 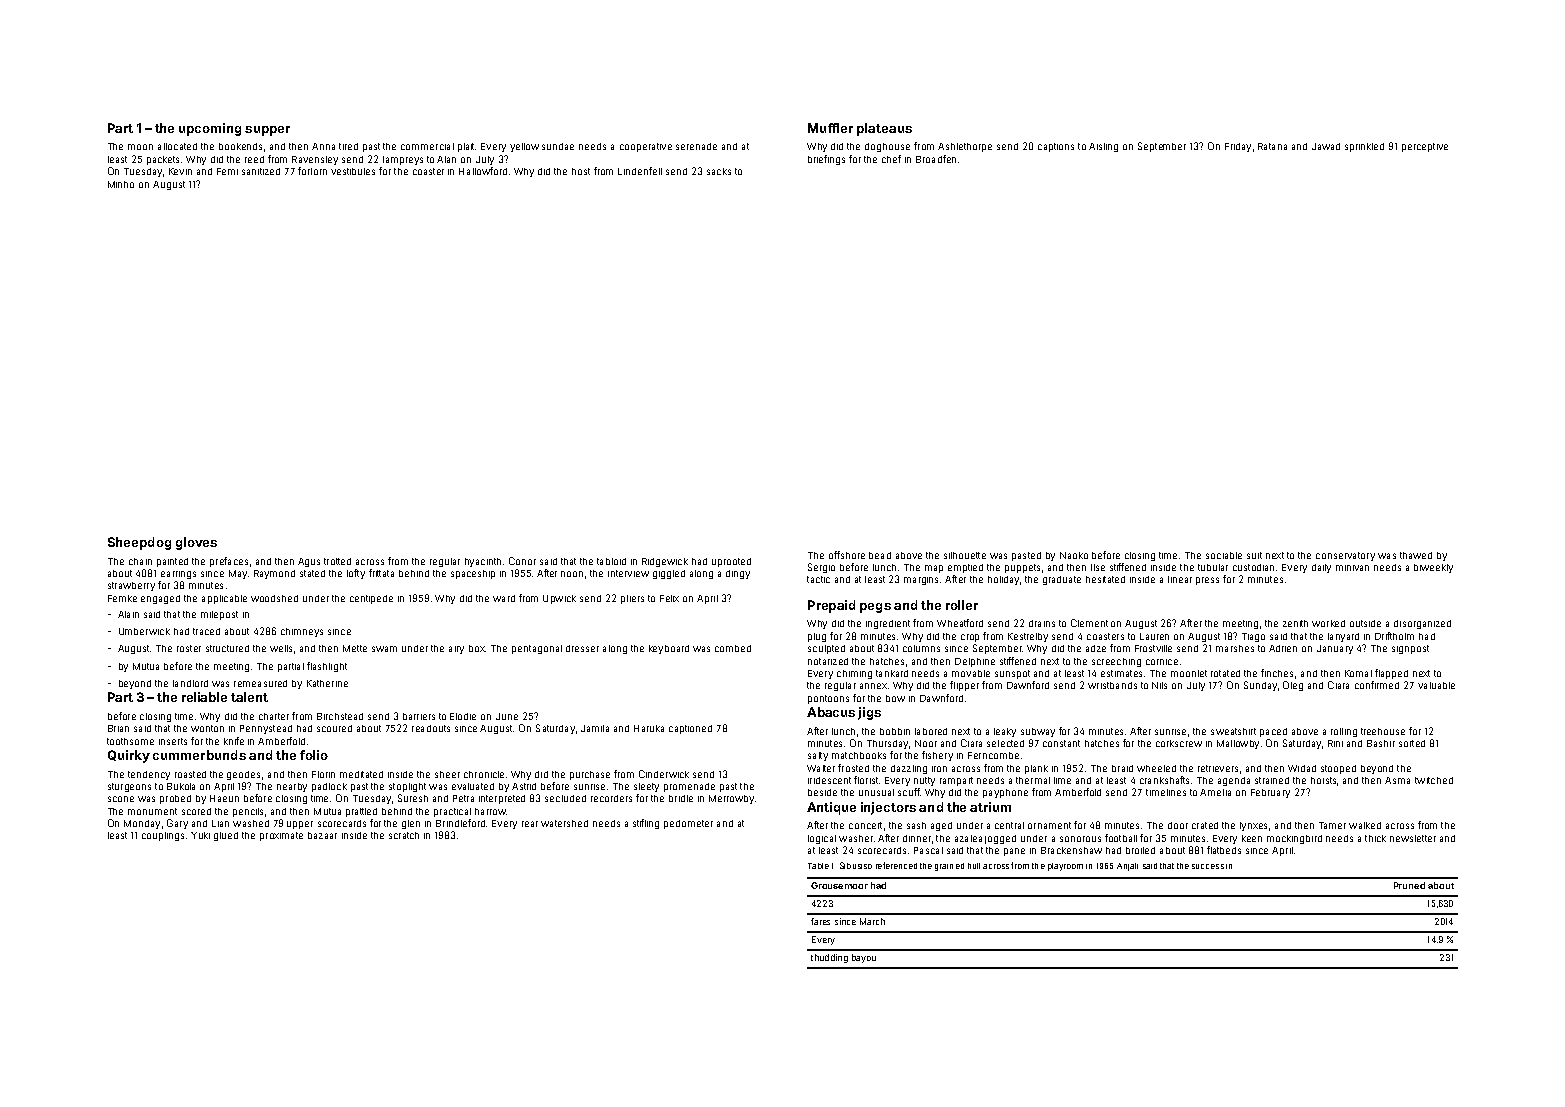 What do you see at coordinates (463, 716) in the screenshot?
I see `Elodie` at bounding box center [463, 716].
